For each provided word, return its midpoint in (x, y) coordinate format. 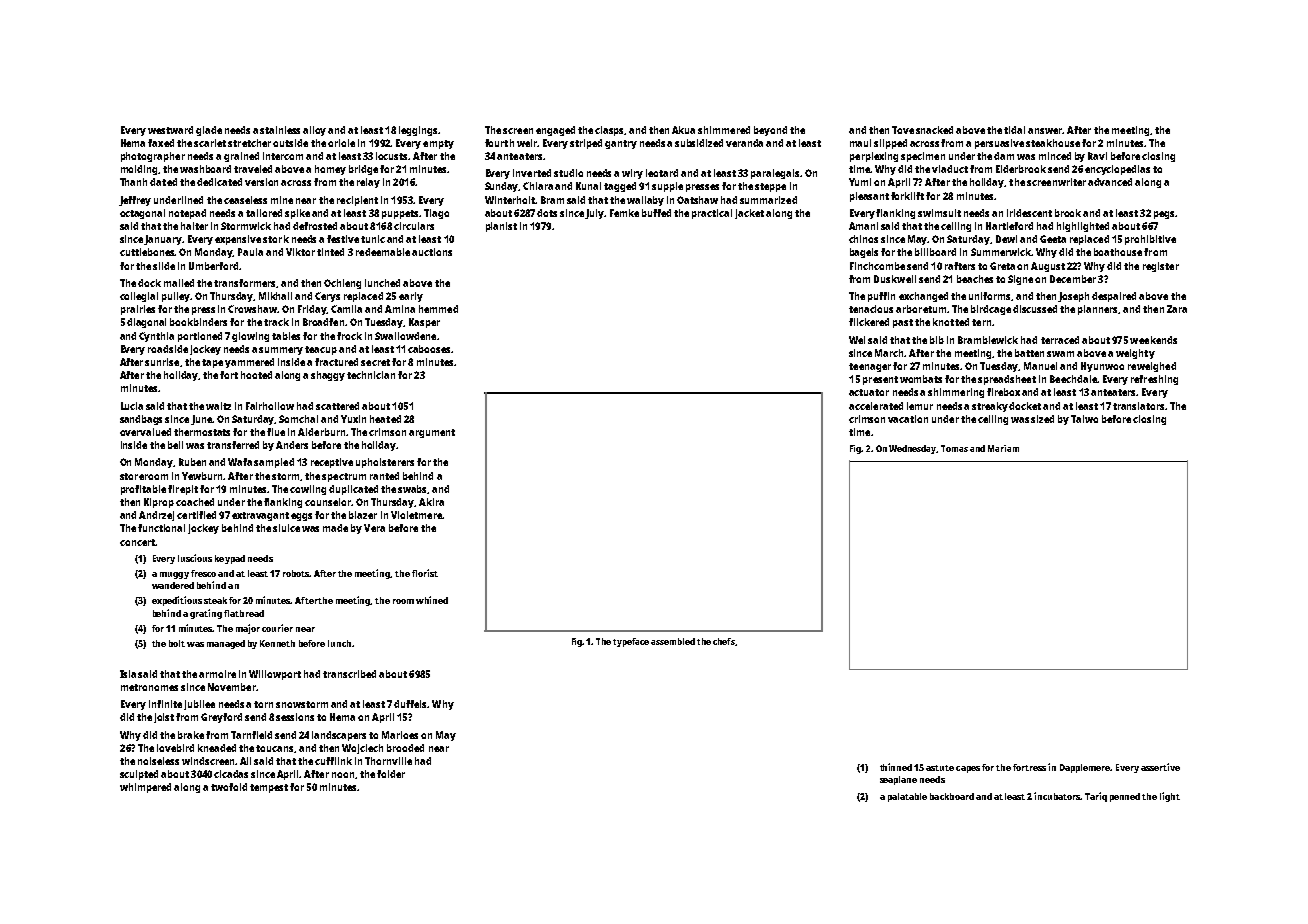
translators (1138, 406)
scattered (337, 406)
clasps (610, 131)
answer (1045, 131)
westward (170, 130)
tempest (269, 788)
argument (432, 433)
